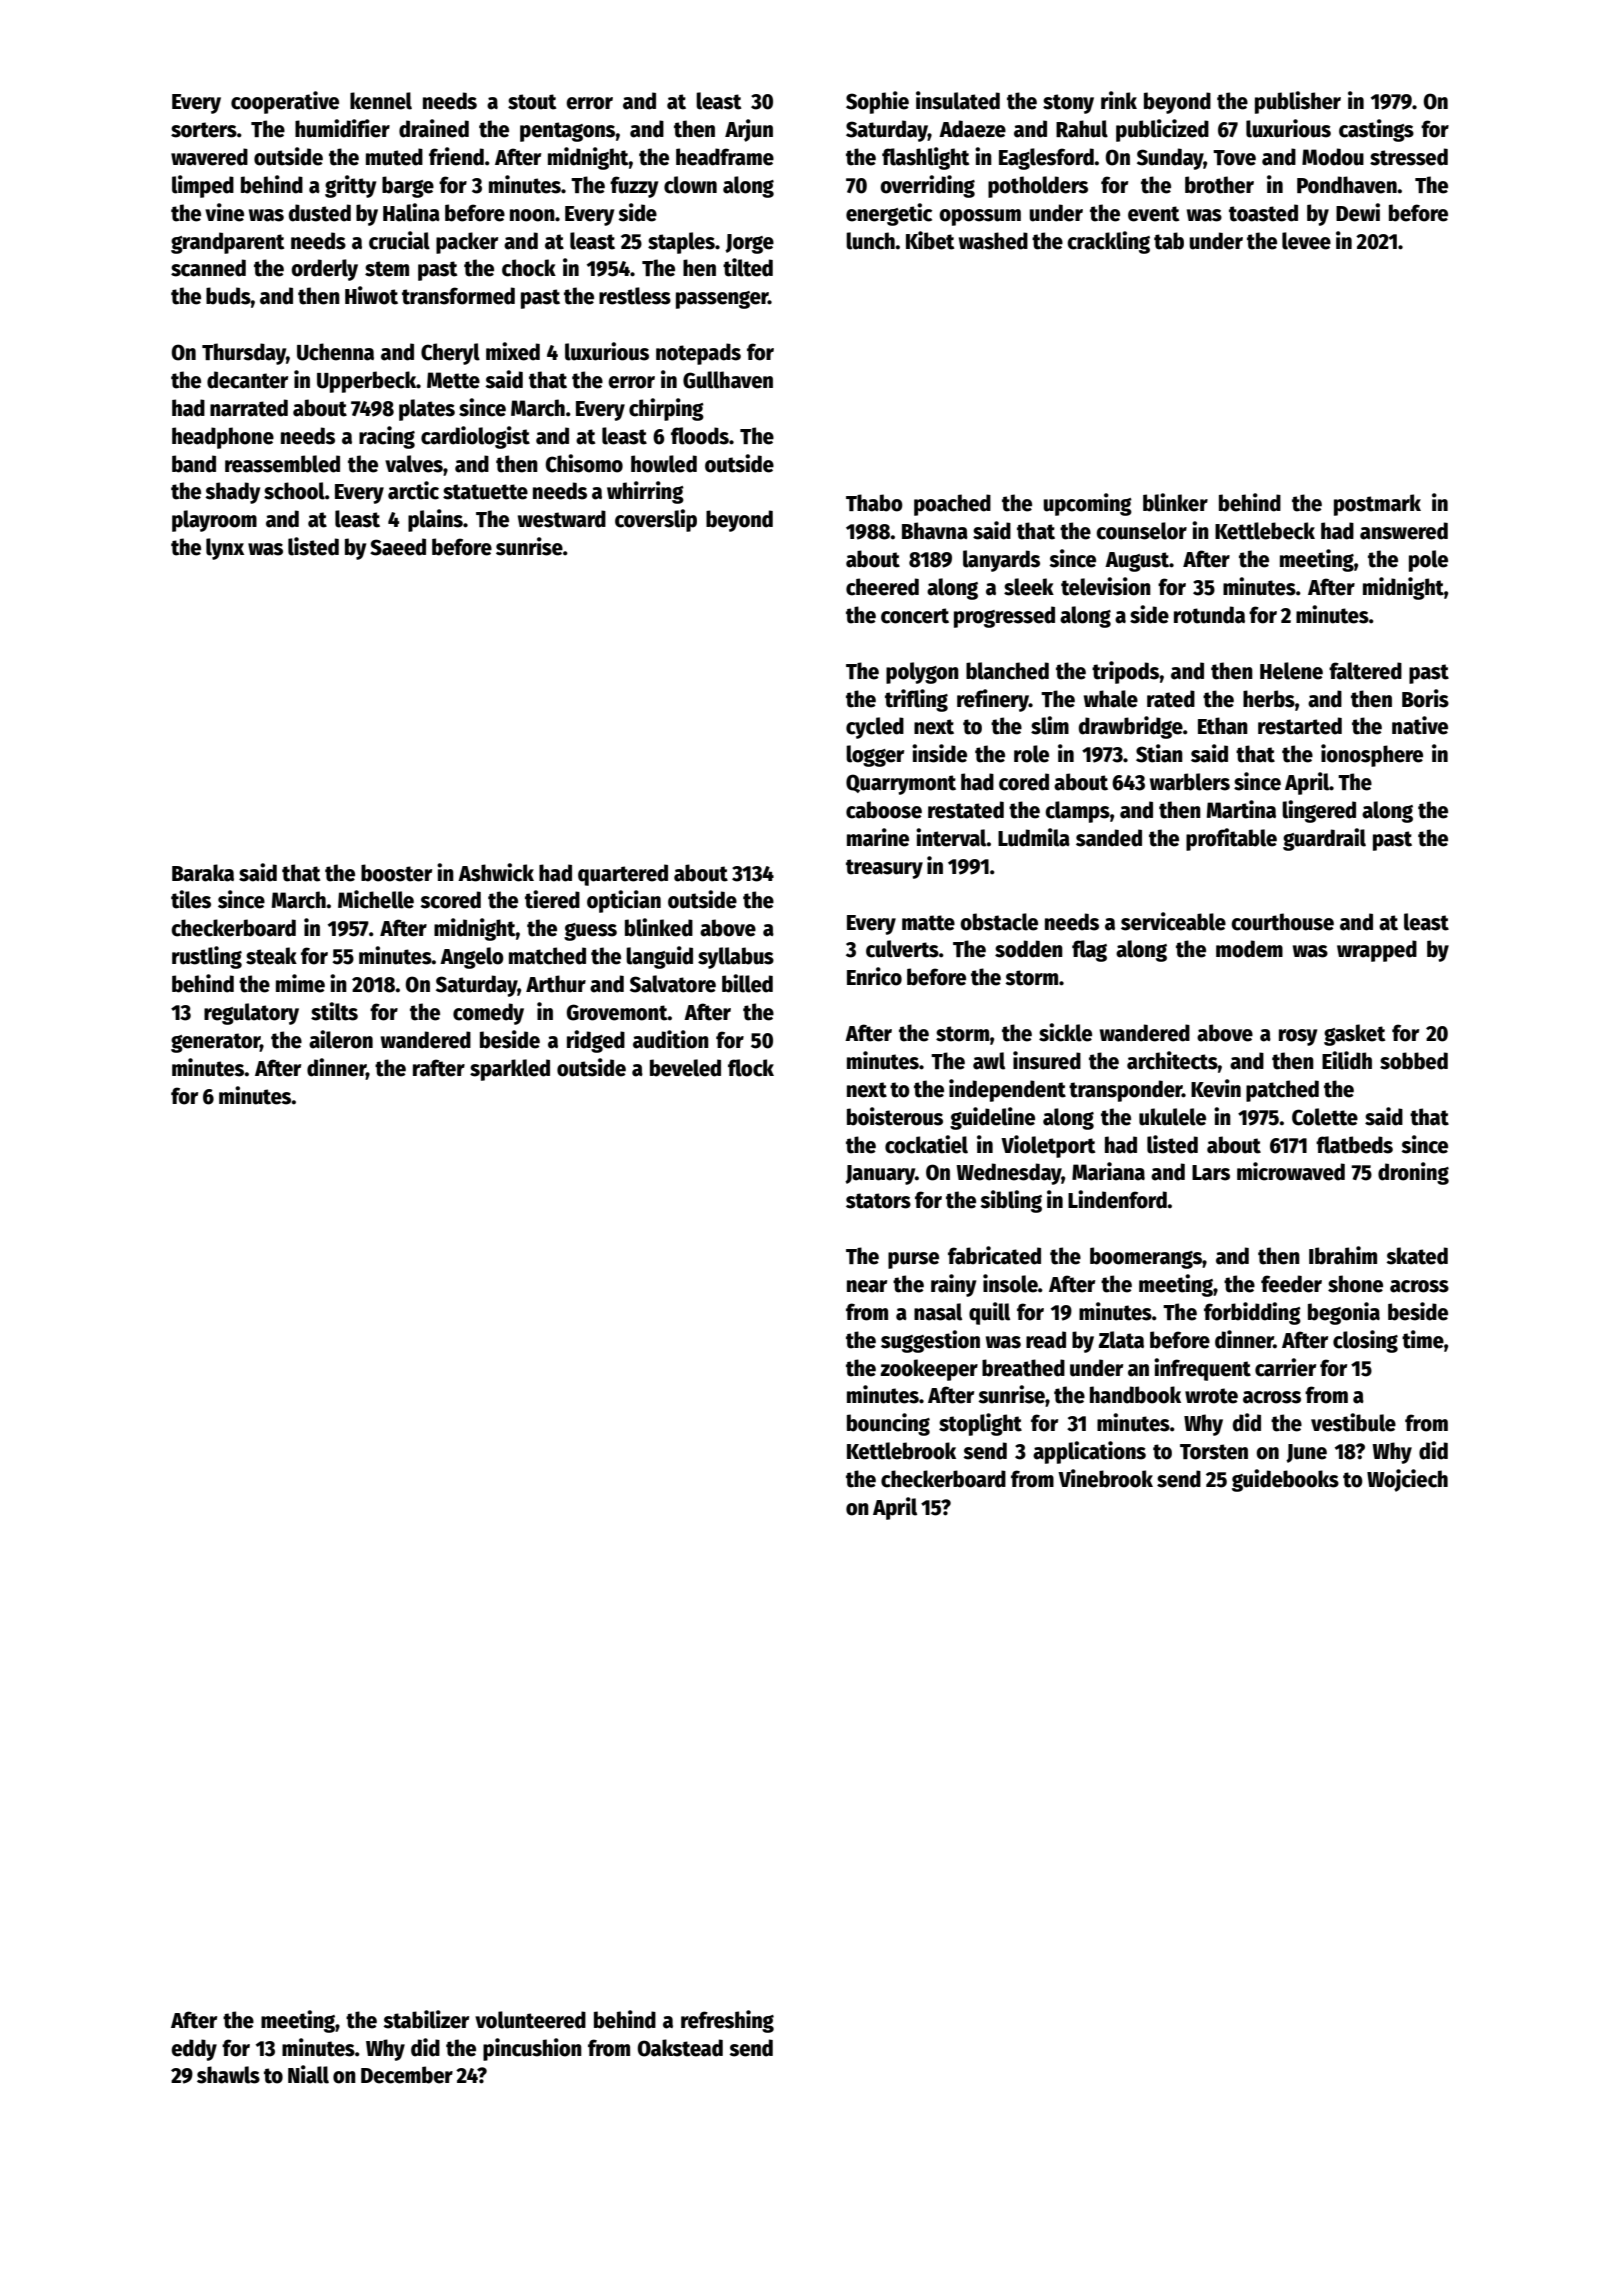 The width and height of the document is (1620, 2292). What do you see at coordinates (1089, 1452) in the document?
I see `applications` at bounding box center [1089, 1452].
